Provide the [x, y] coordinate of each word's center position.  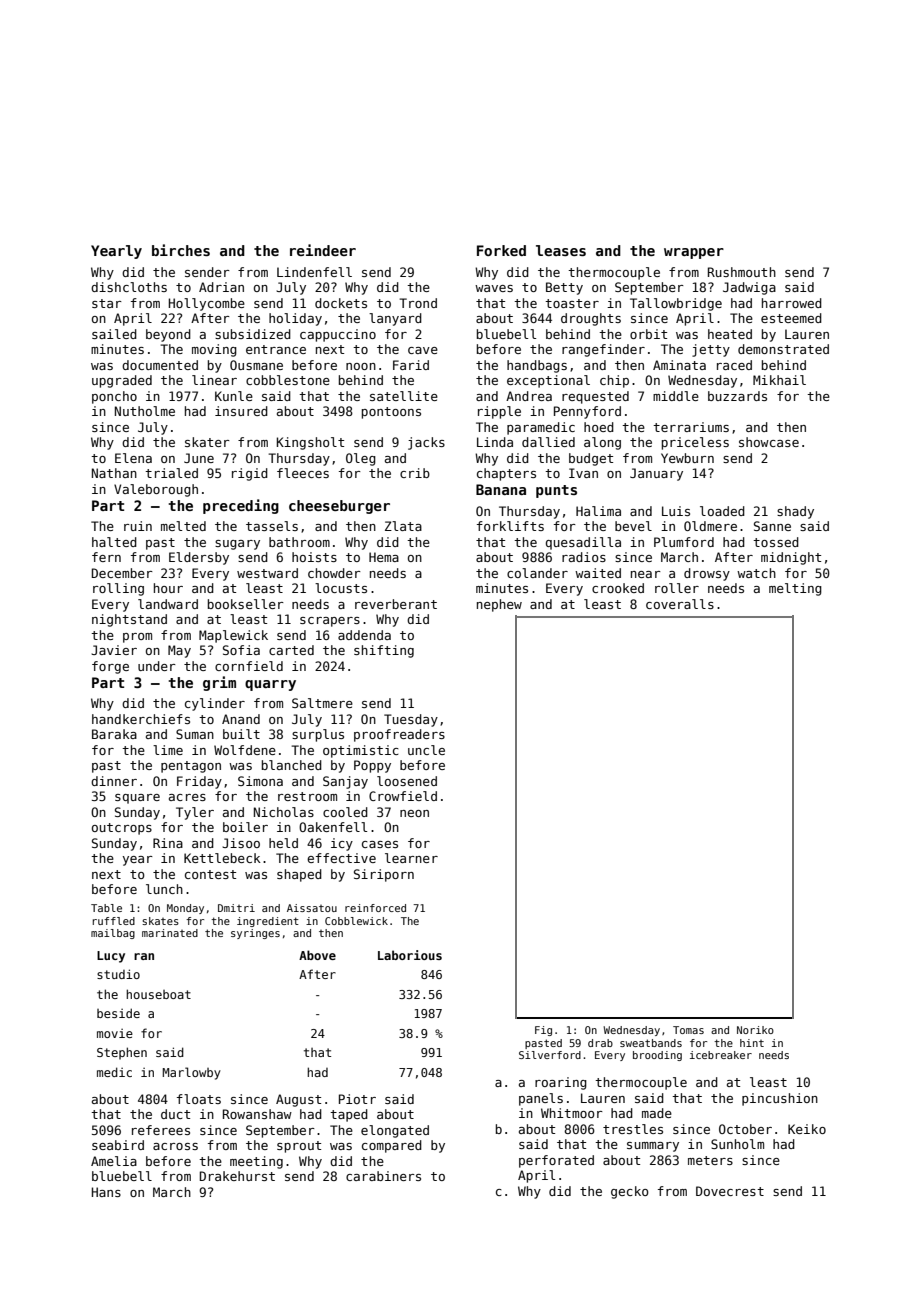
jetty [711, 350]
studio [118, 974]
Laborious [410, 955]
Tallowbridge [676, 304]
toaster [572, 303]
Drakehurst [237, 1176]
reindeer [323, 250]
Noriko [755, 1030]
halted [114, 542]
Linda [495, 442]
